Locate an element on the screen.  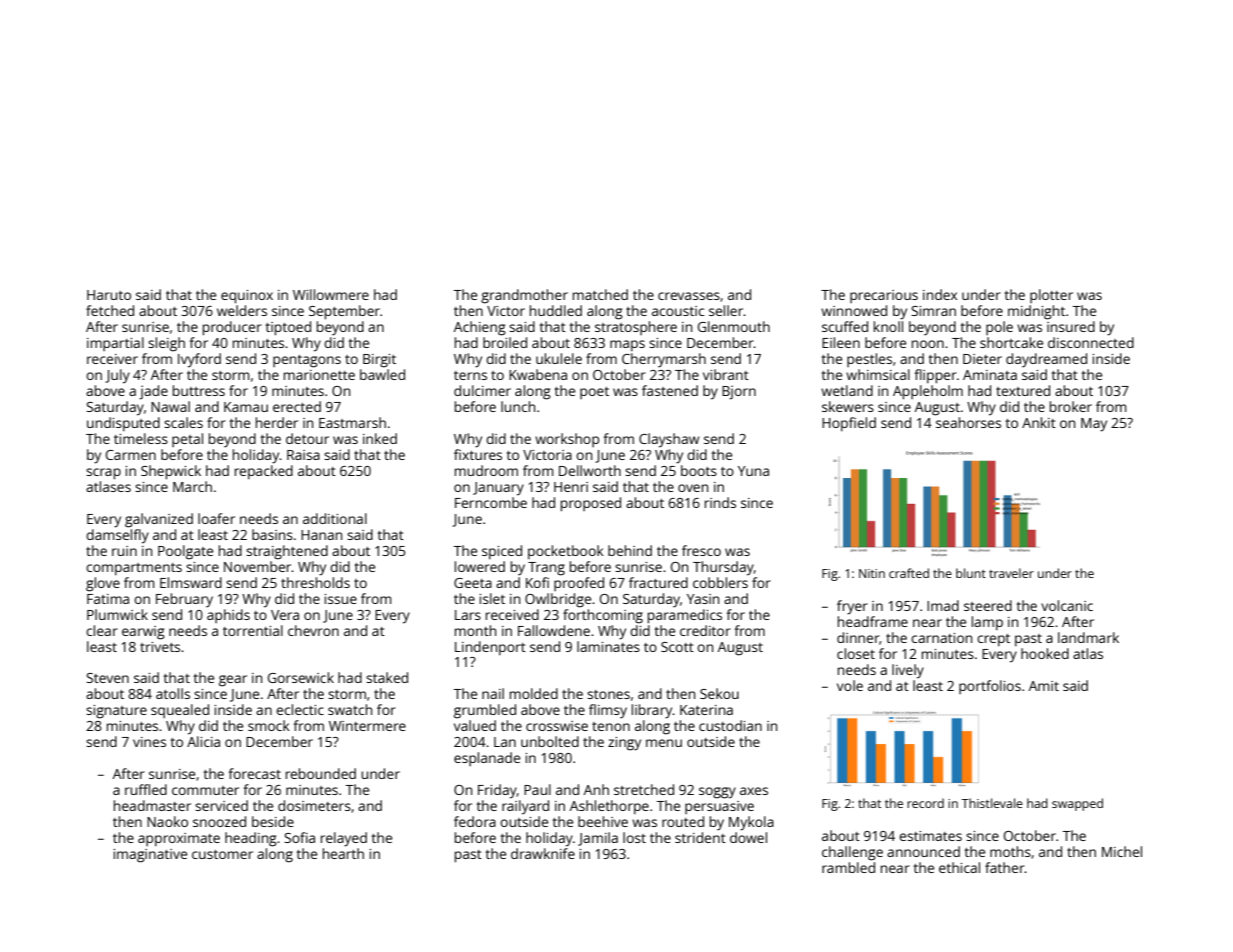
matched is located at coordinates (600, 294).
